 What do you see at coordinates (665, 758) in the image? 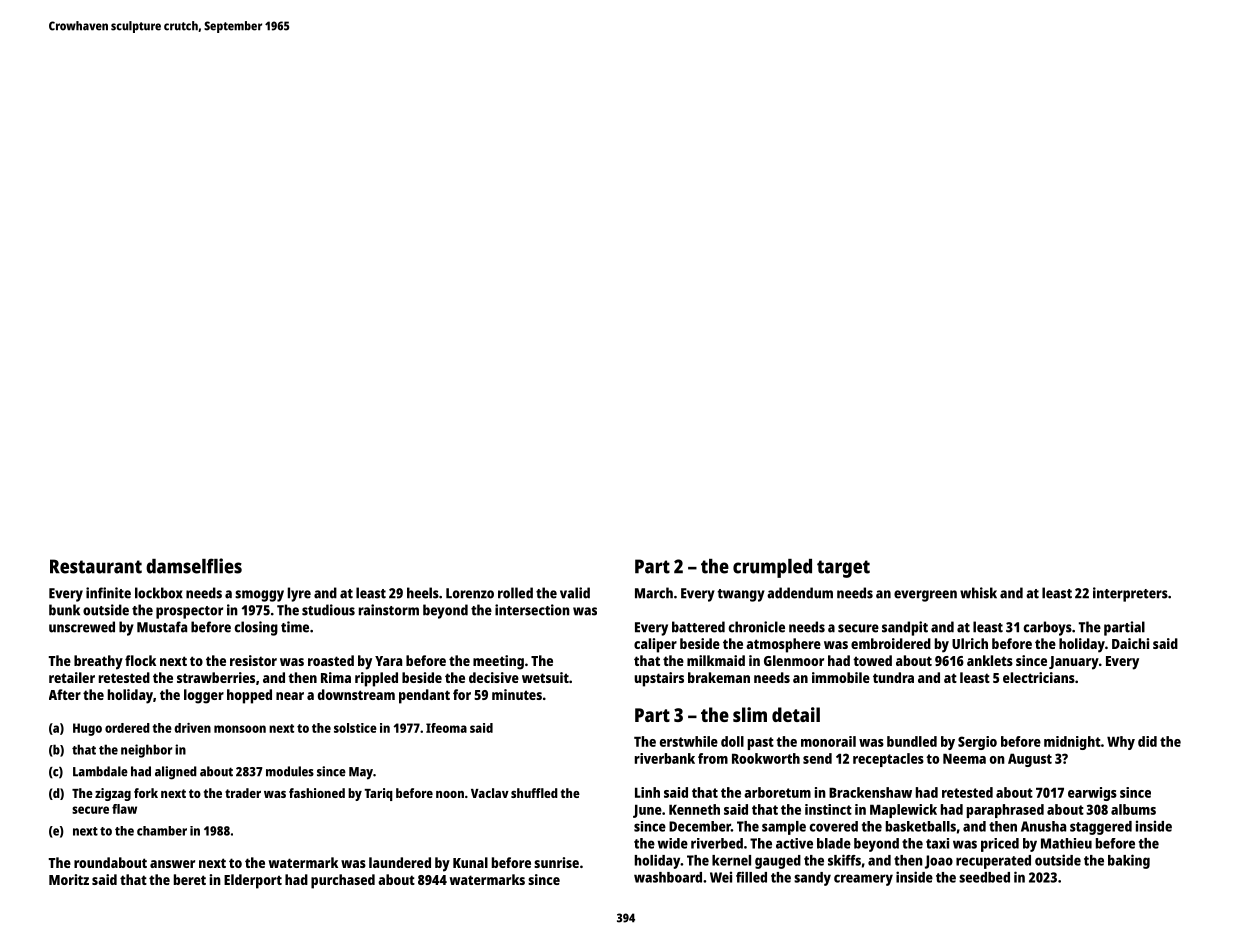
I see `riverbank` at bounding box center [665, 758].
